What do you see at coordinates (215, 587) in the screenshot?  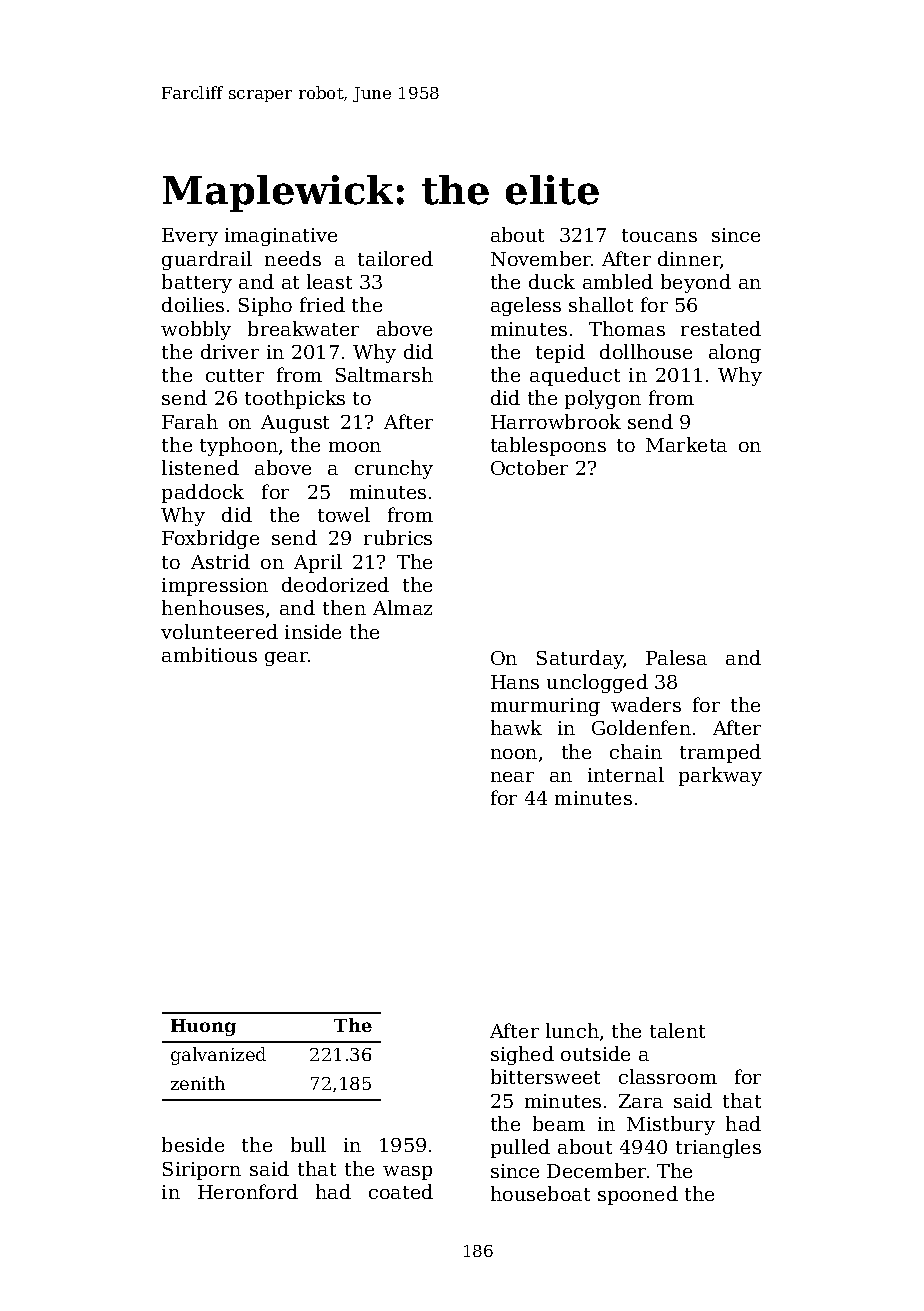 I see `impression` at bounding box center [215, 587].
